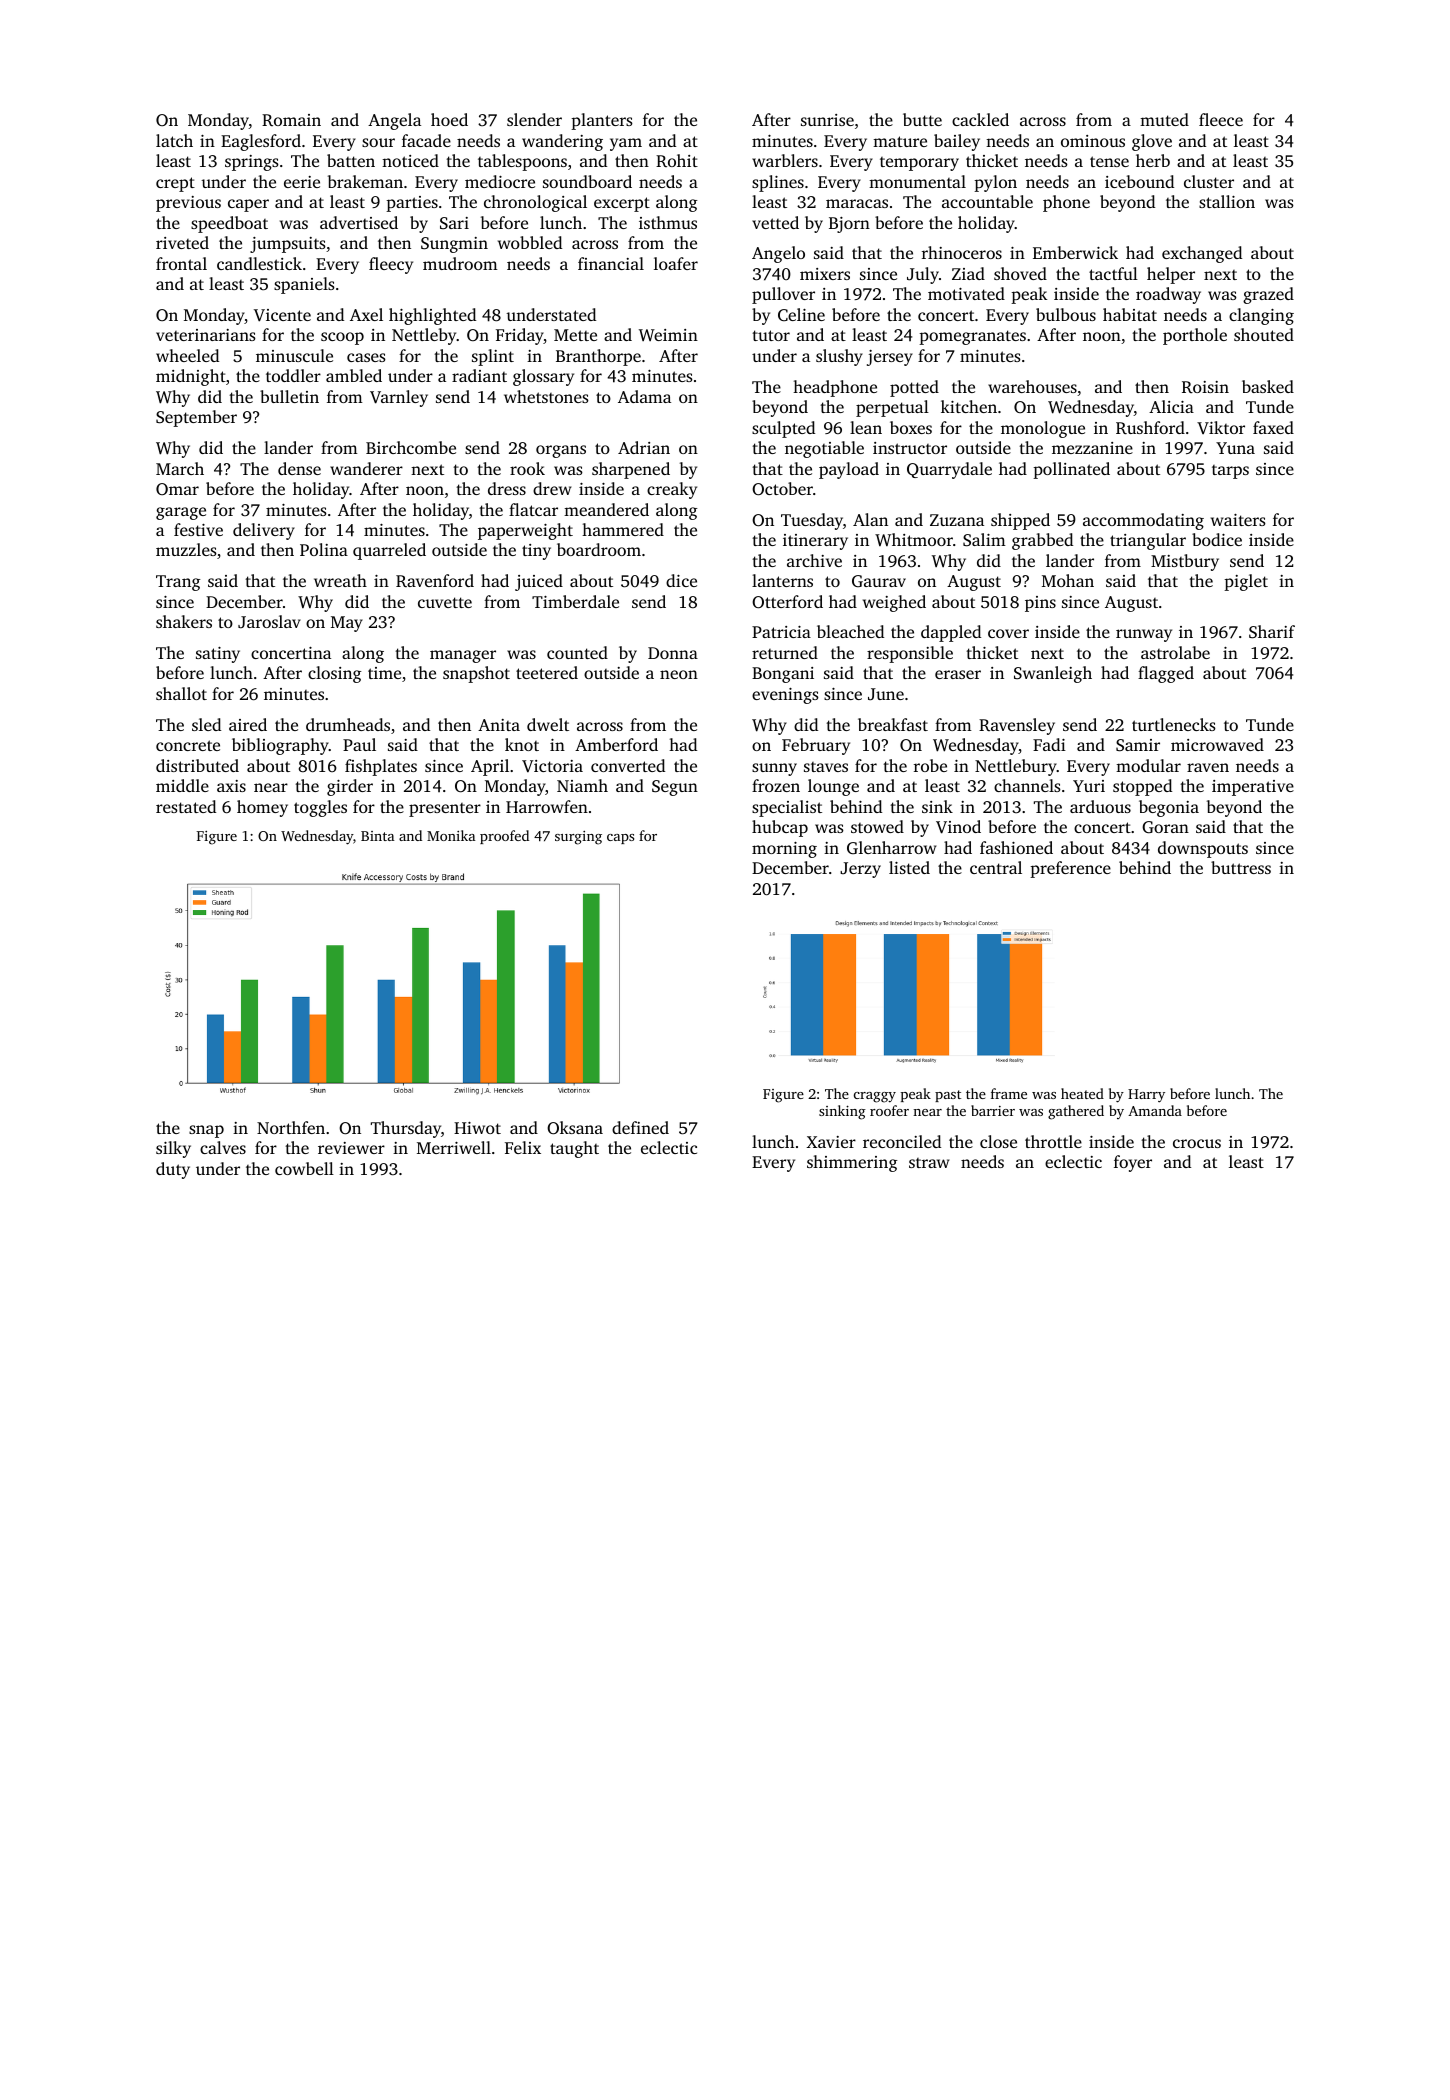 This image has height=2100, width=1450. I want to click on Romain, so click(291, 120).
